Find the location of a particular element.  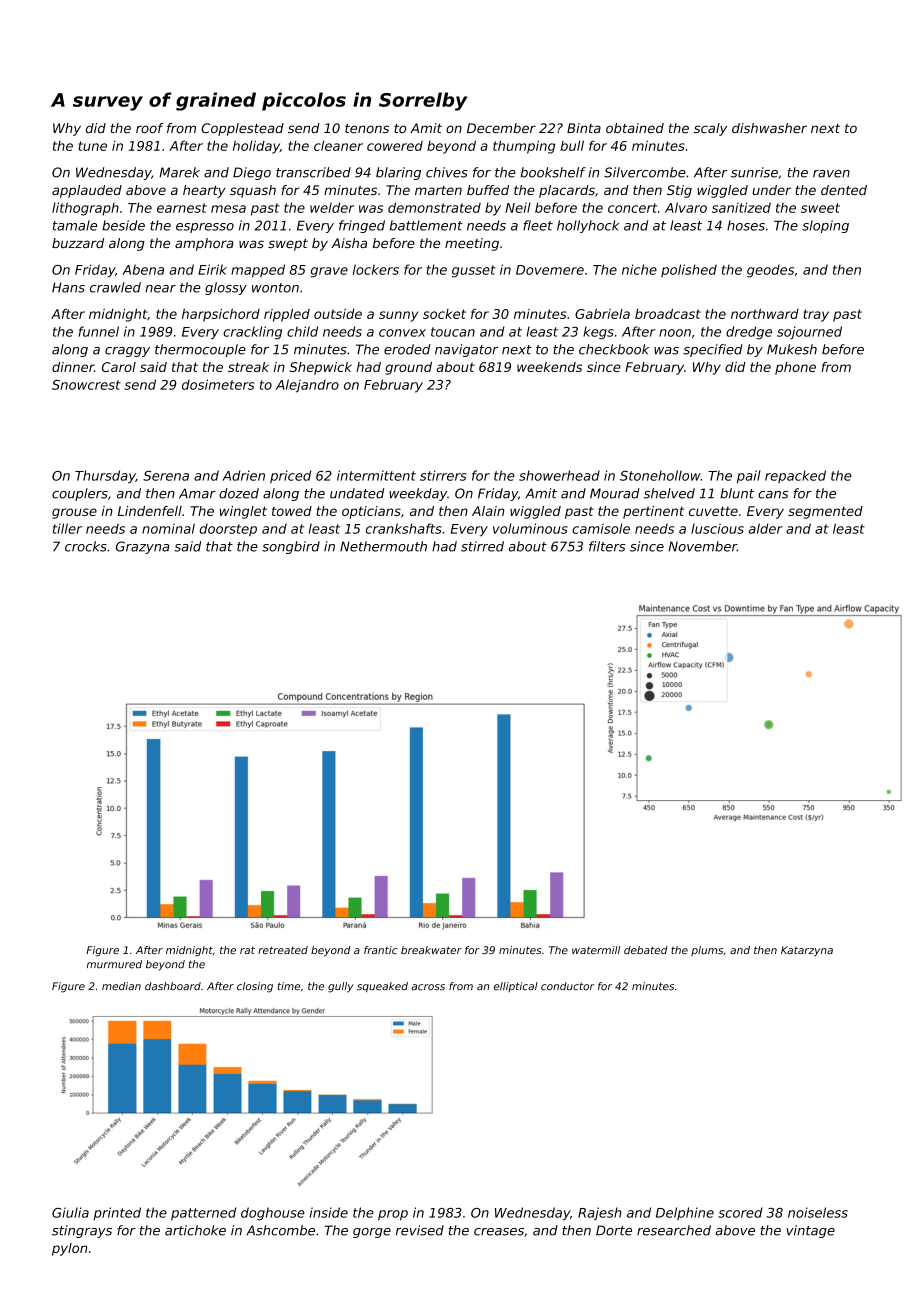

Alvaro is located at coordinates (686, 207).
